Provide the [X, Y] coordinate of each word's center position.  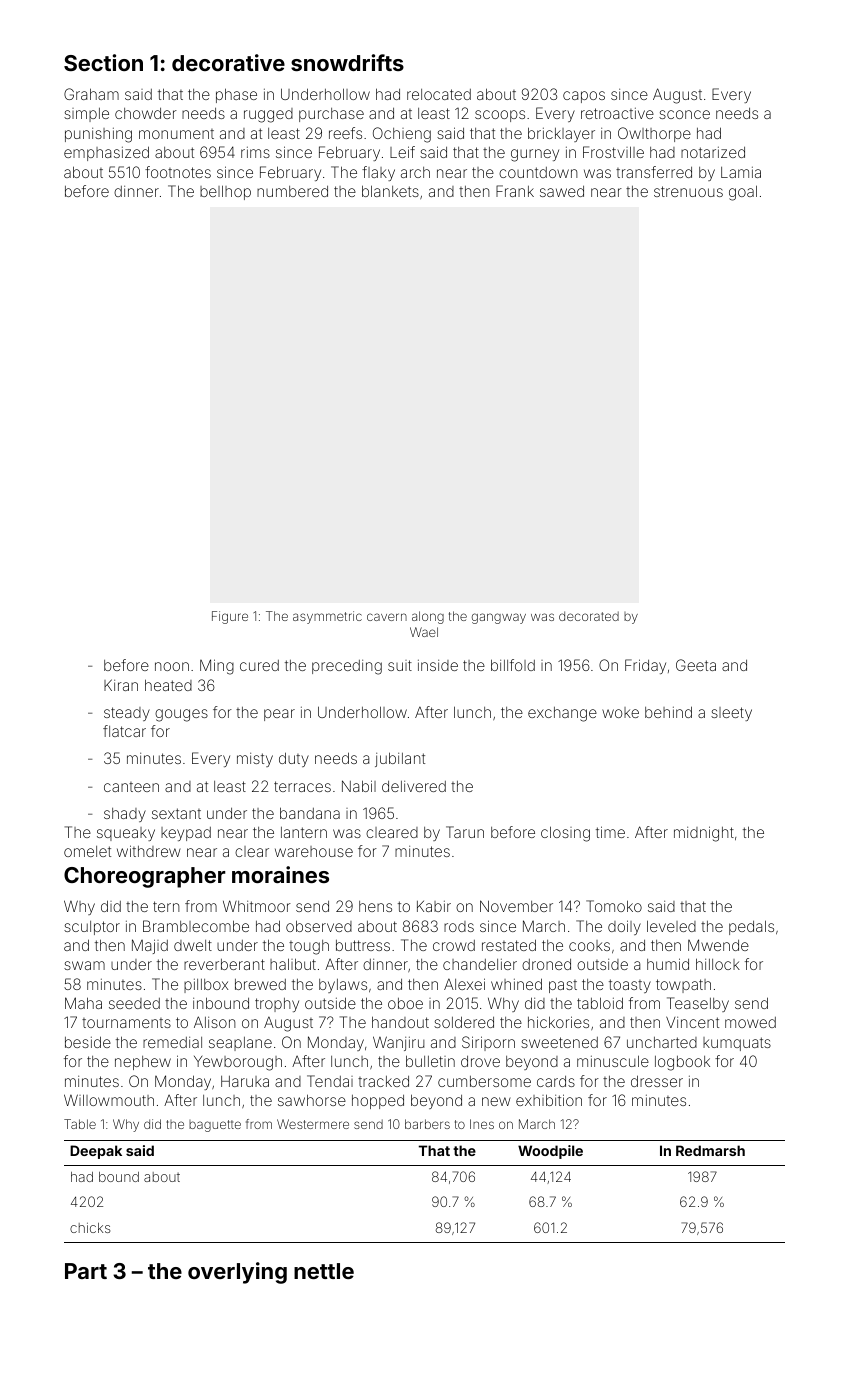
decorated [589, 616]
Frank [515, 191]
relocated [439, 94]
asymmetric [327, 617]
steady [127, 714]
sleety [731, 714]
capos [584, 97]
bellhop [225, 192]
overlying [237, 1273]
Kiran [121, 685]
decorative [228, 62]
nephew [143, 1063]
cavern [387, 617]
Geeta [696, 665]
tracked [383, 1081]
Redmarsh [710, 1150]
